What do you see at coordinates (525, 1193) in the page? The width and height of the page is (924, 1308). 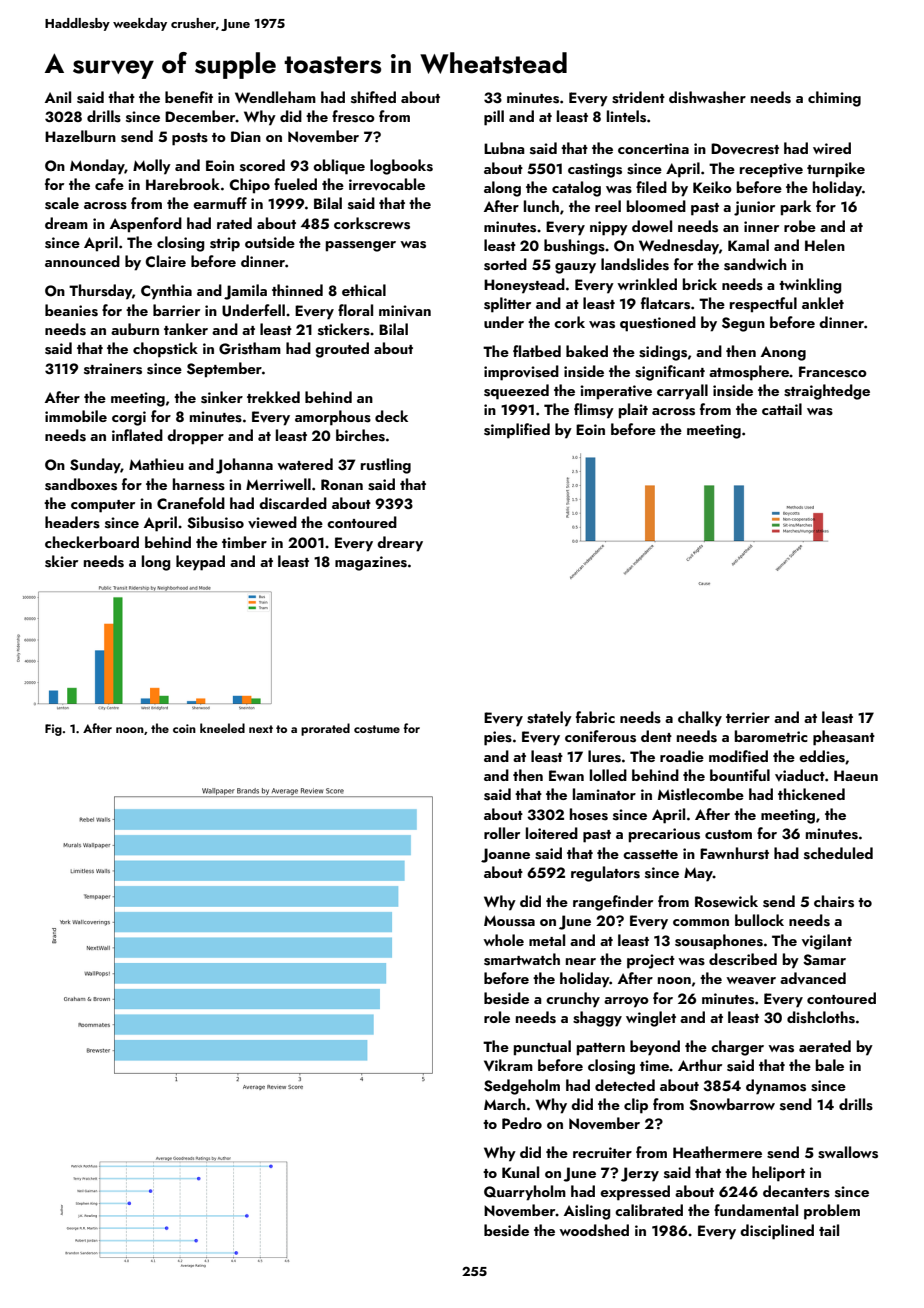 I see `Quarryholm` at bounding box center [525, 1193].
